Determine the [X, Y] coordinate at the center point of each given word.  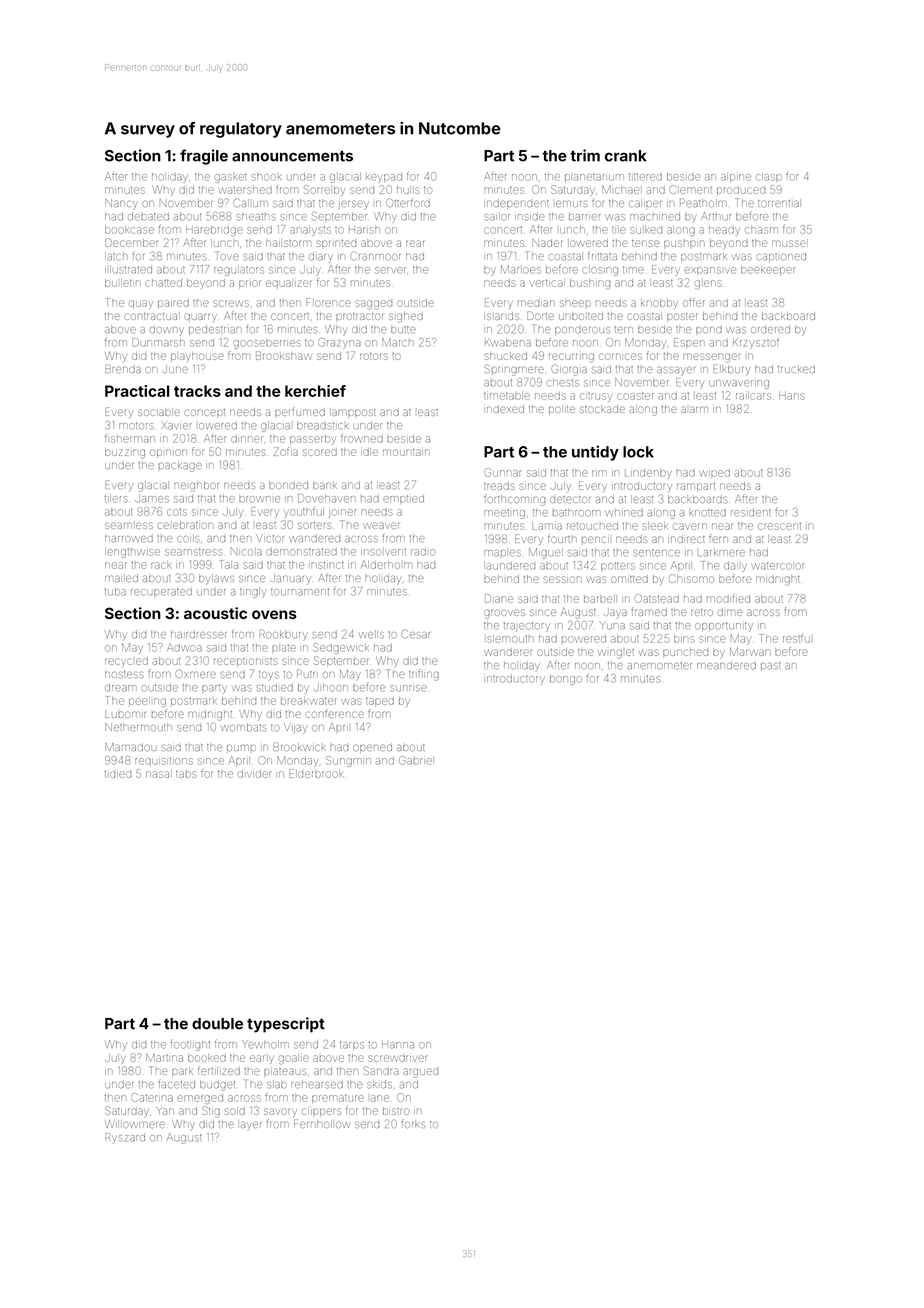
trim [585, 155]
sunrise [408, 688]
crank [626, 156]
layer [251, 1125]
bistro [396, 1111]
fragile [204, 157]
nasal [159, 774]
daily [735, 567]
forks [413, 1123]
